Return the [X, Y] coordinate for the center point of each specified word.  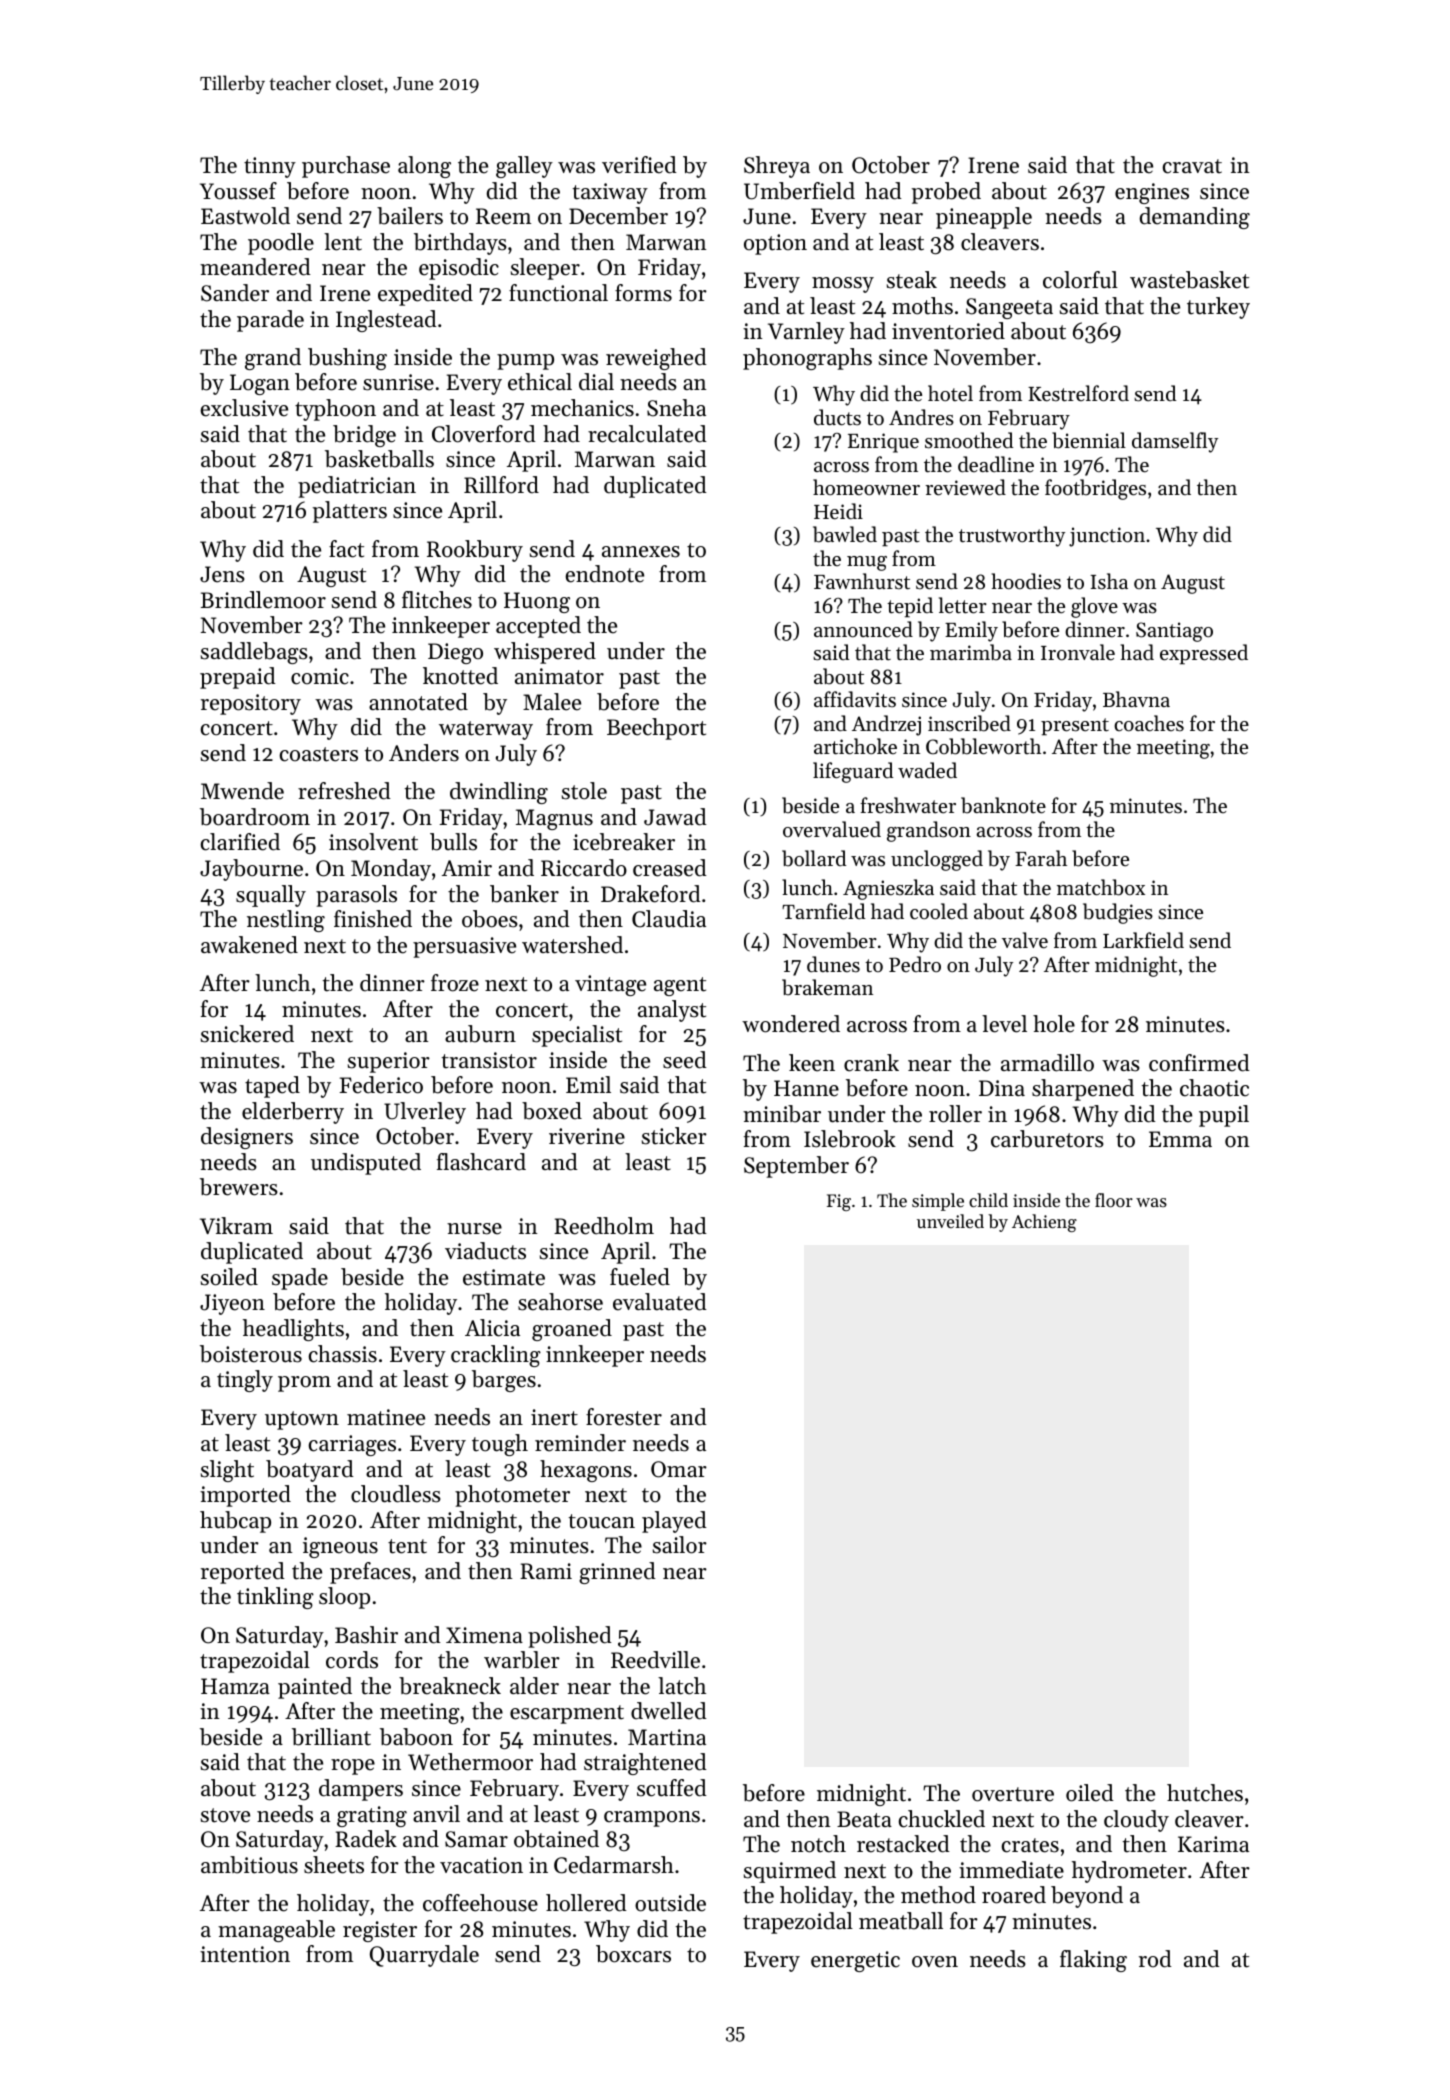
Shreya [777, 167]
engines [1152, 193]
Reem [503, 216]
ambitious [249, 1865]
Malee [552, 702]
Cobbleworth [983, 746]
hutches [1205, 1793]
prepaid [238, 678]
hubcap [235, 1522]
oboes [490, 919]
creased [670, 868]
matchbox [1101, 887]
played [674, 1522]
